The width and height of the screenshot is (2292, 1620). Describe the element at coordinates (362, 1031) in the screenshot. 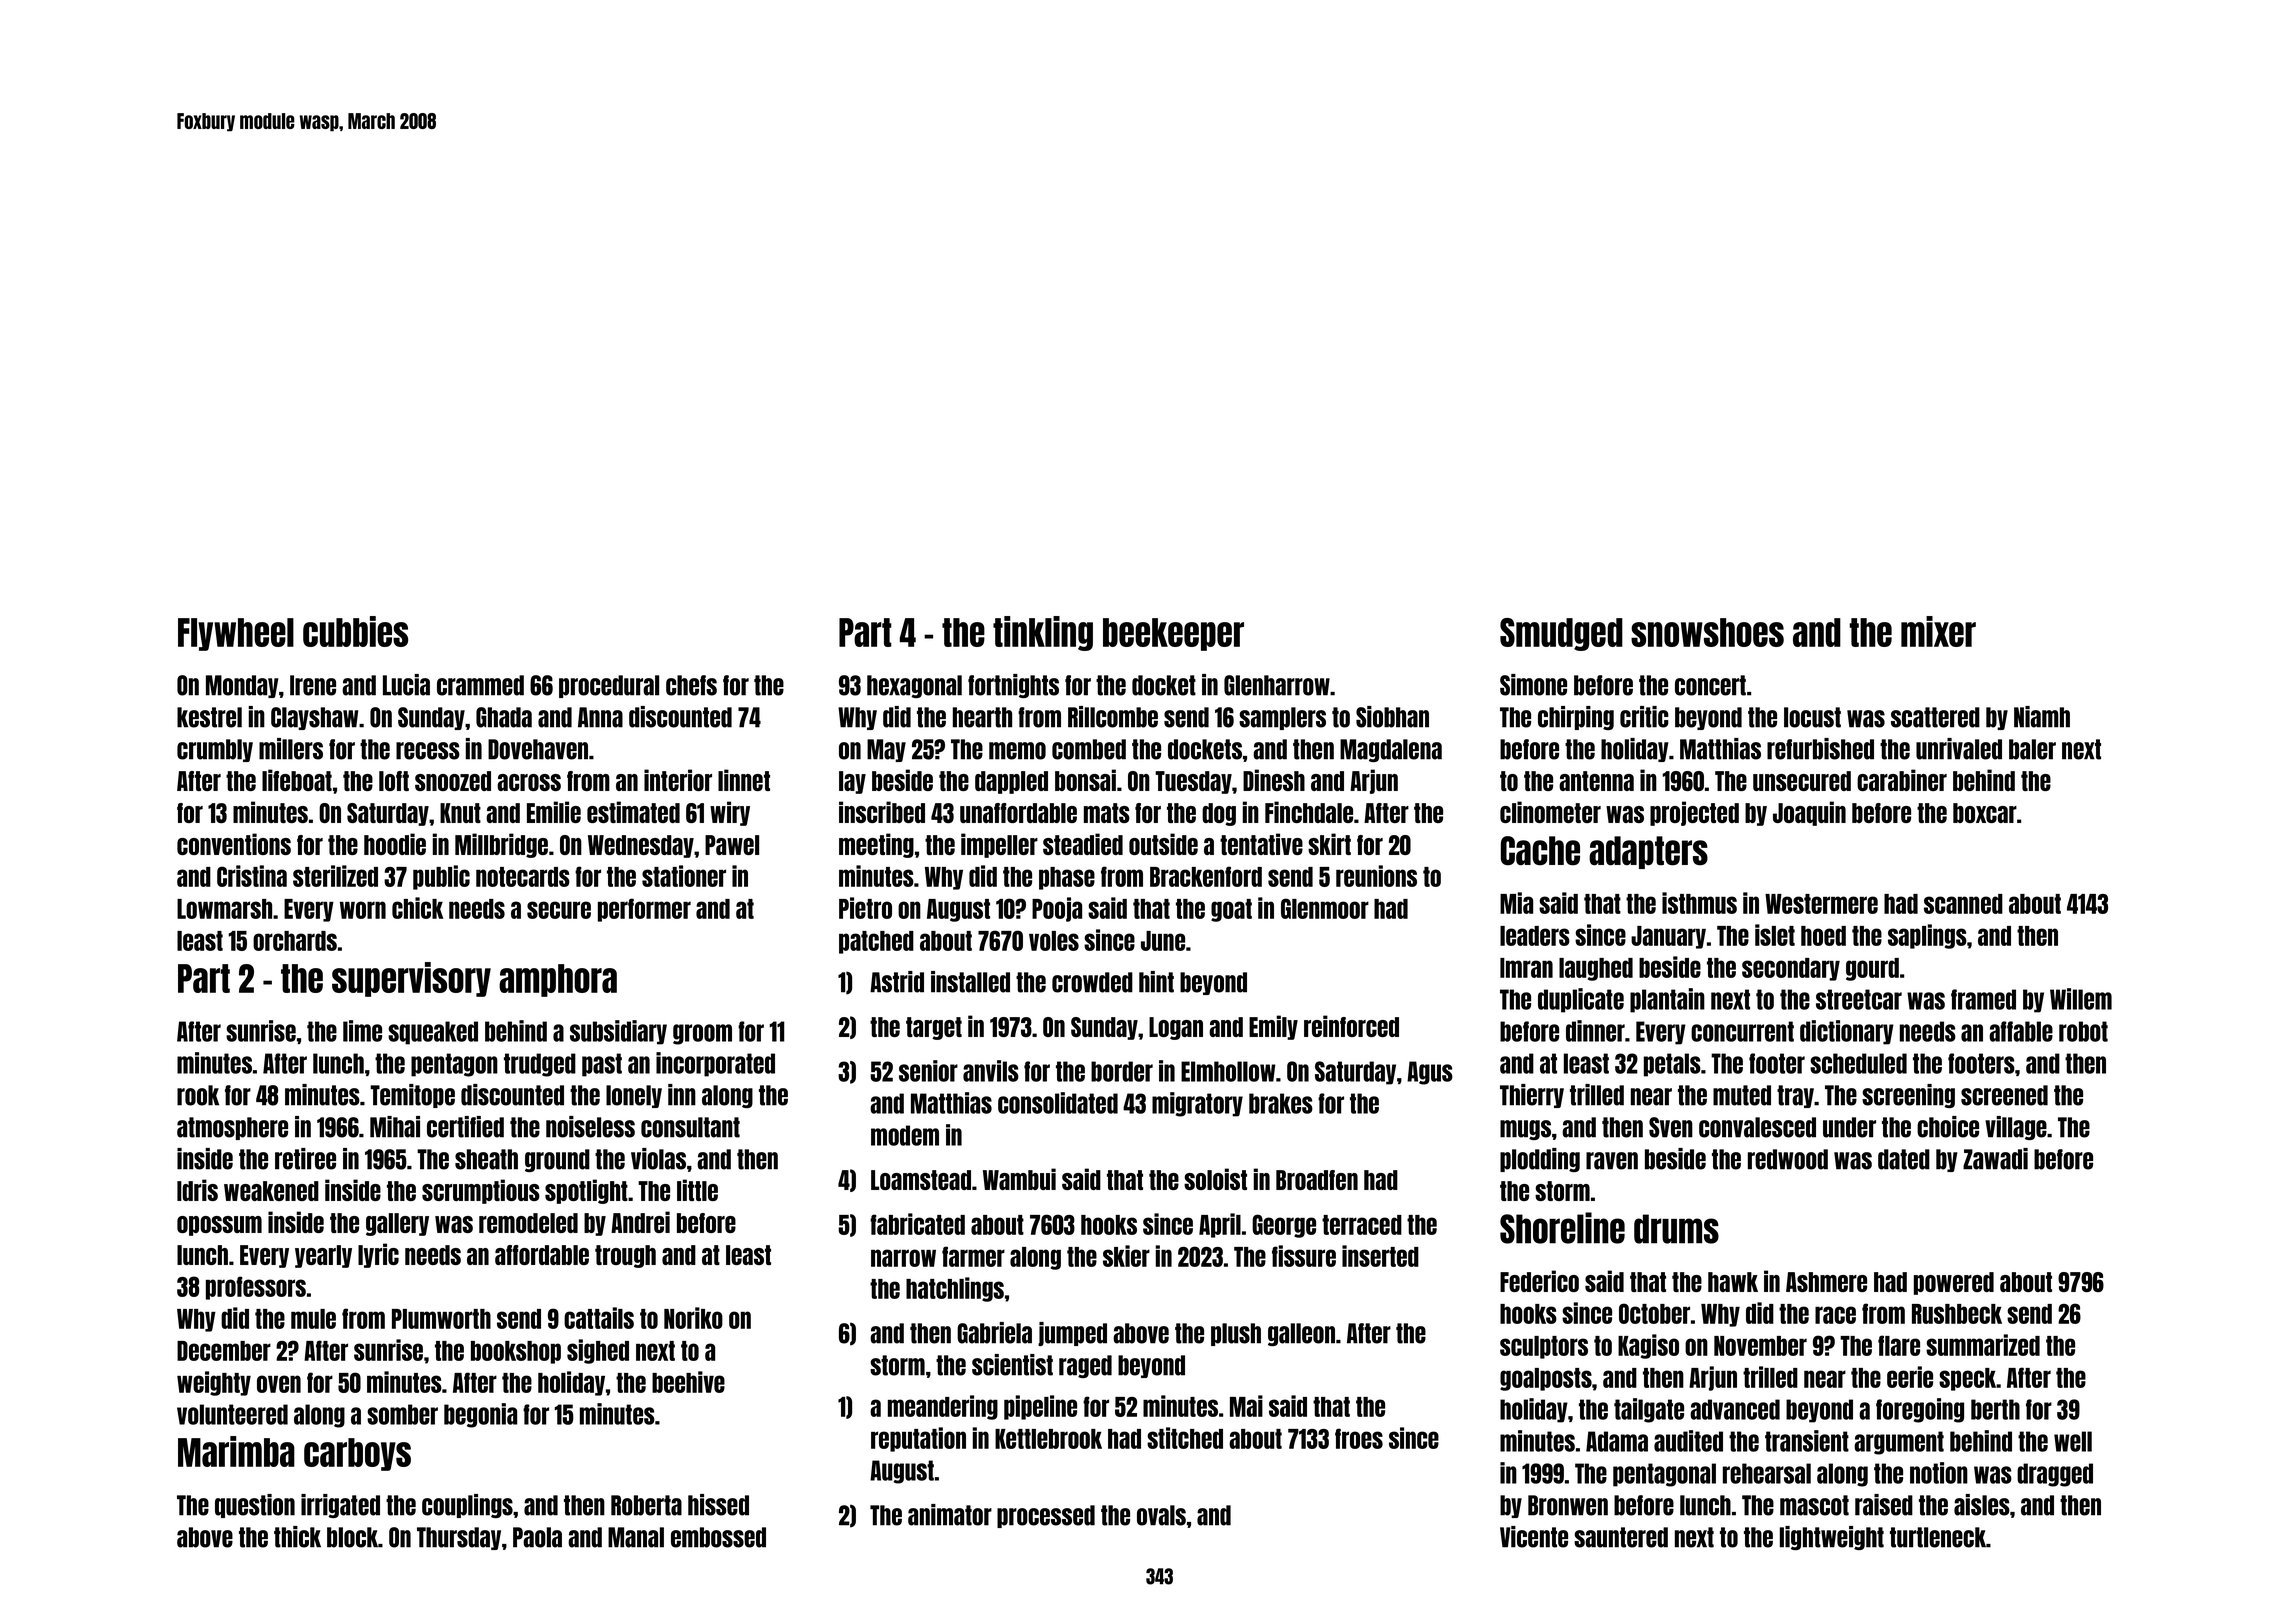

I see `lime` at that location.
